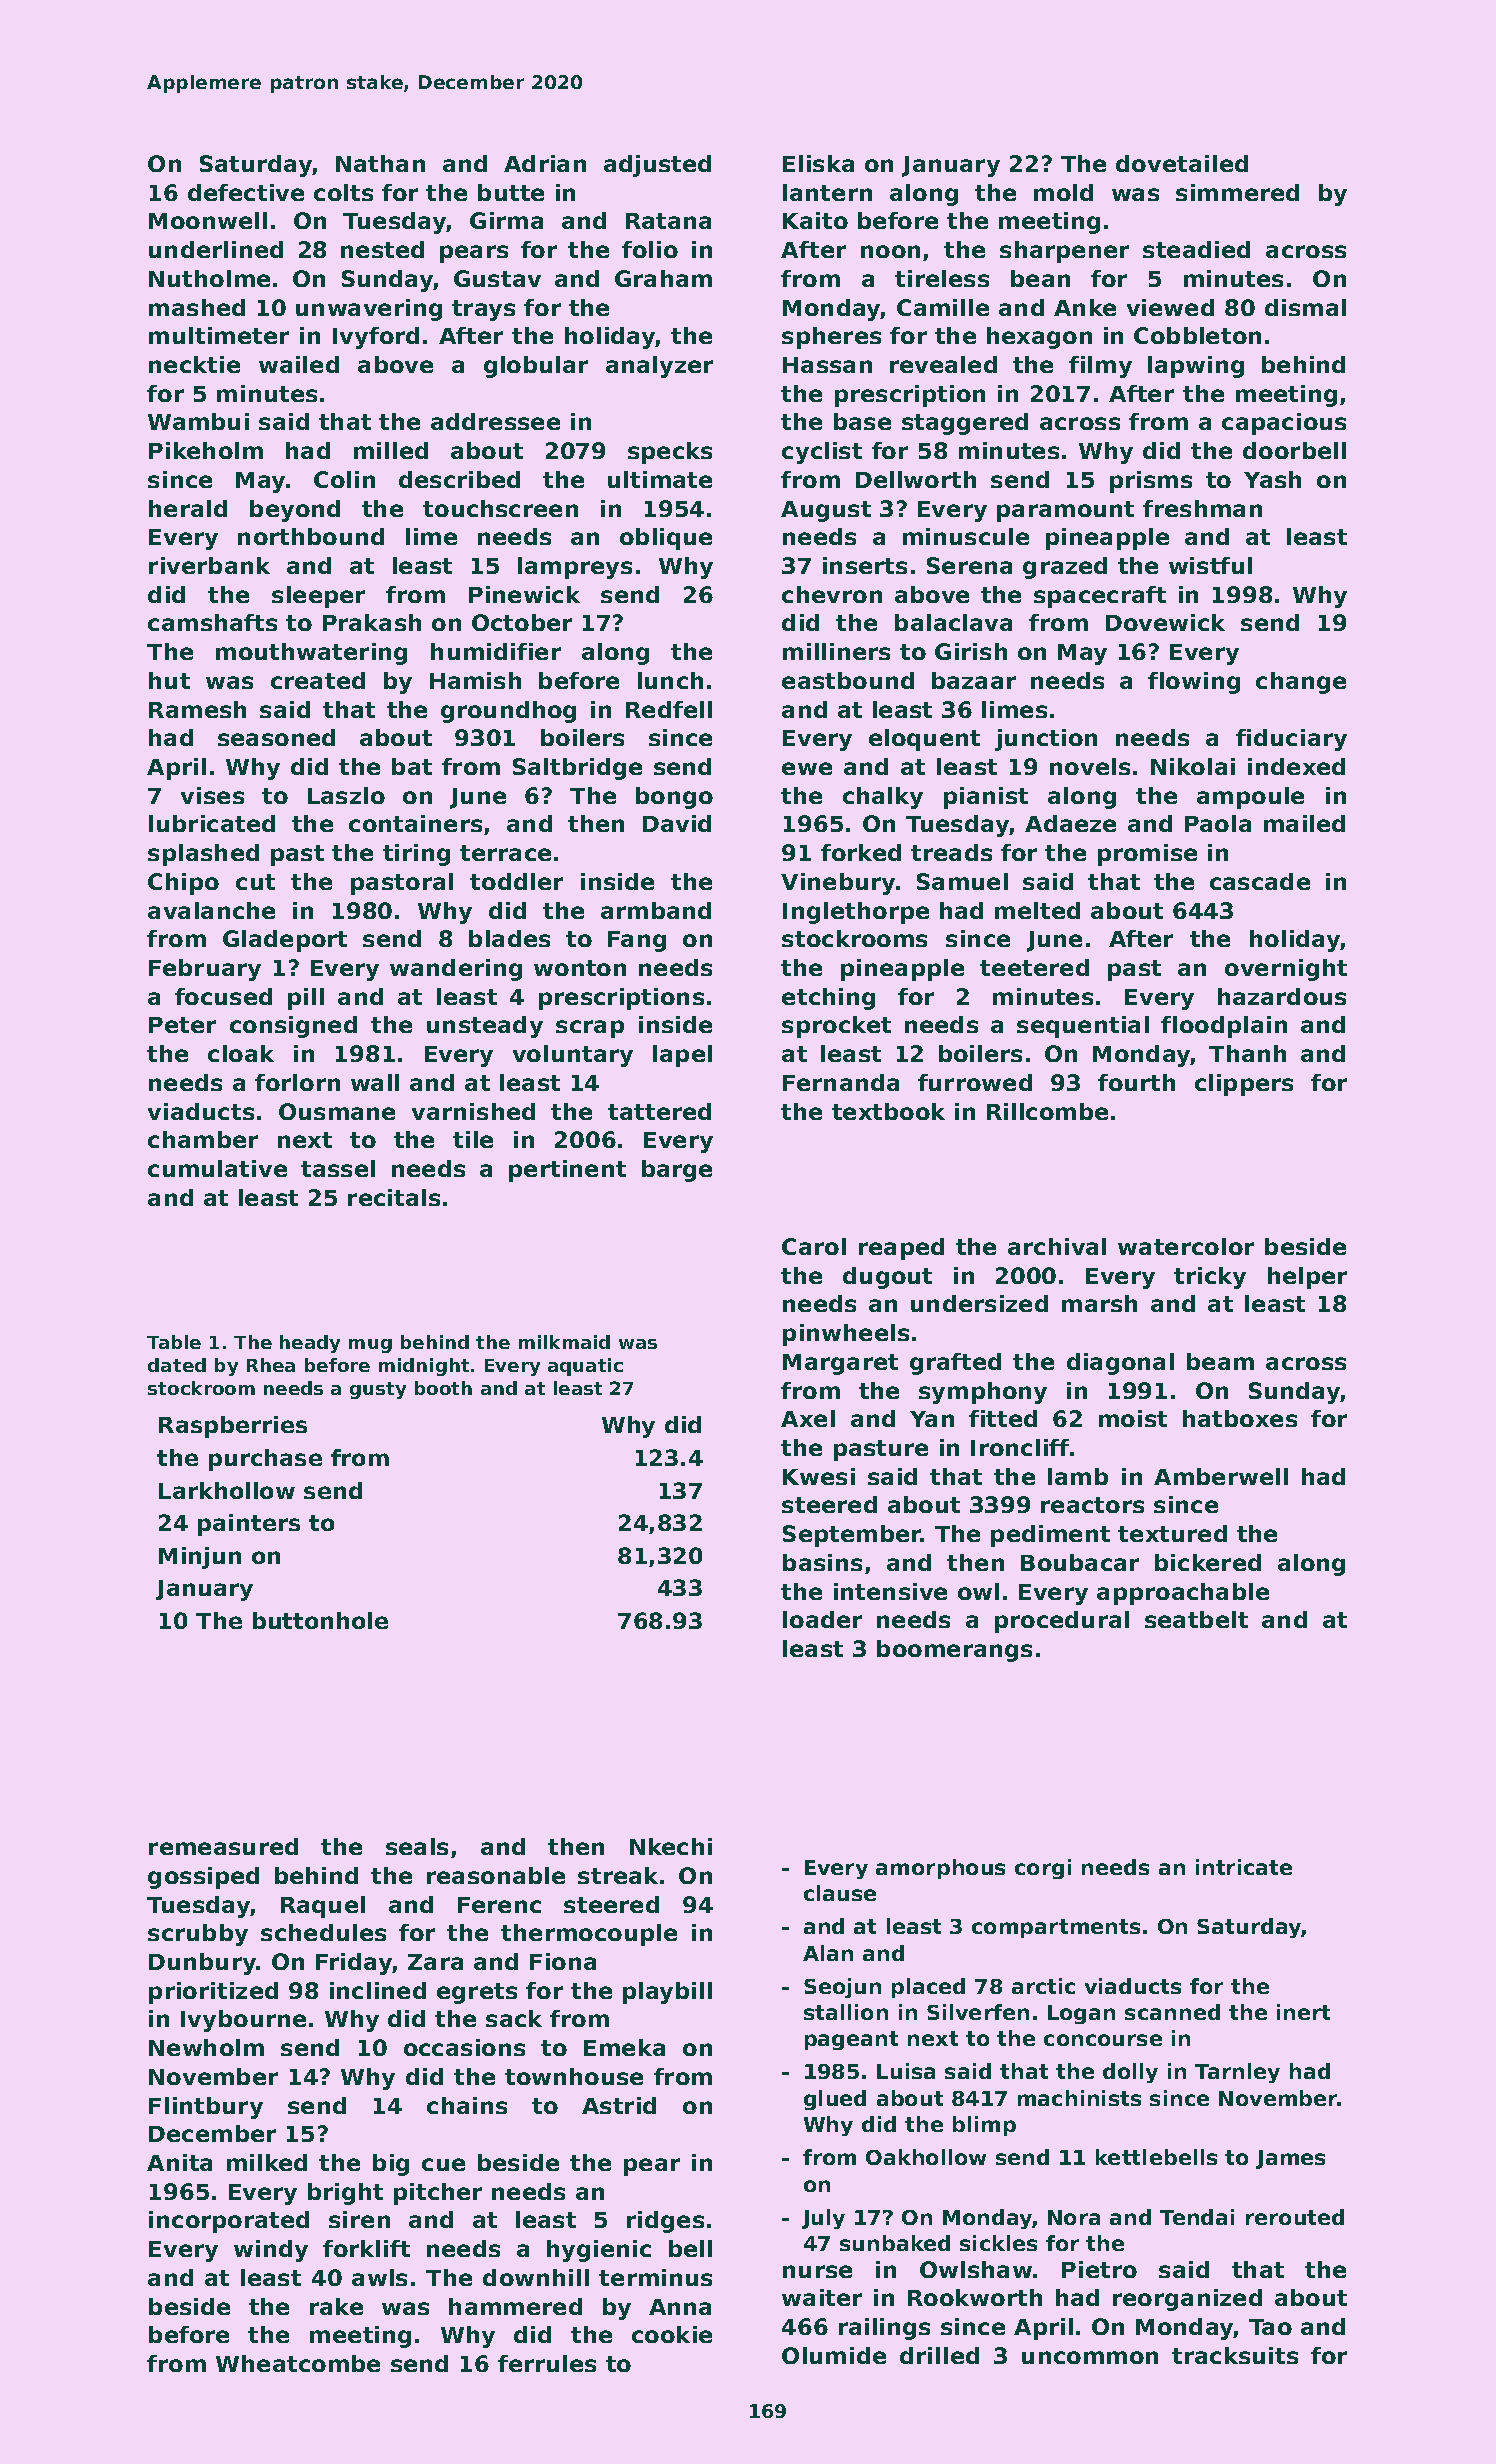 The width and height of the document is (1496, 2464). I want to click on chevron, so click(832, 594).
